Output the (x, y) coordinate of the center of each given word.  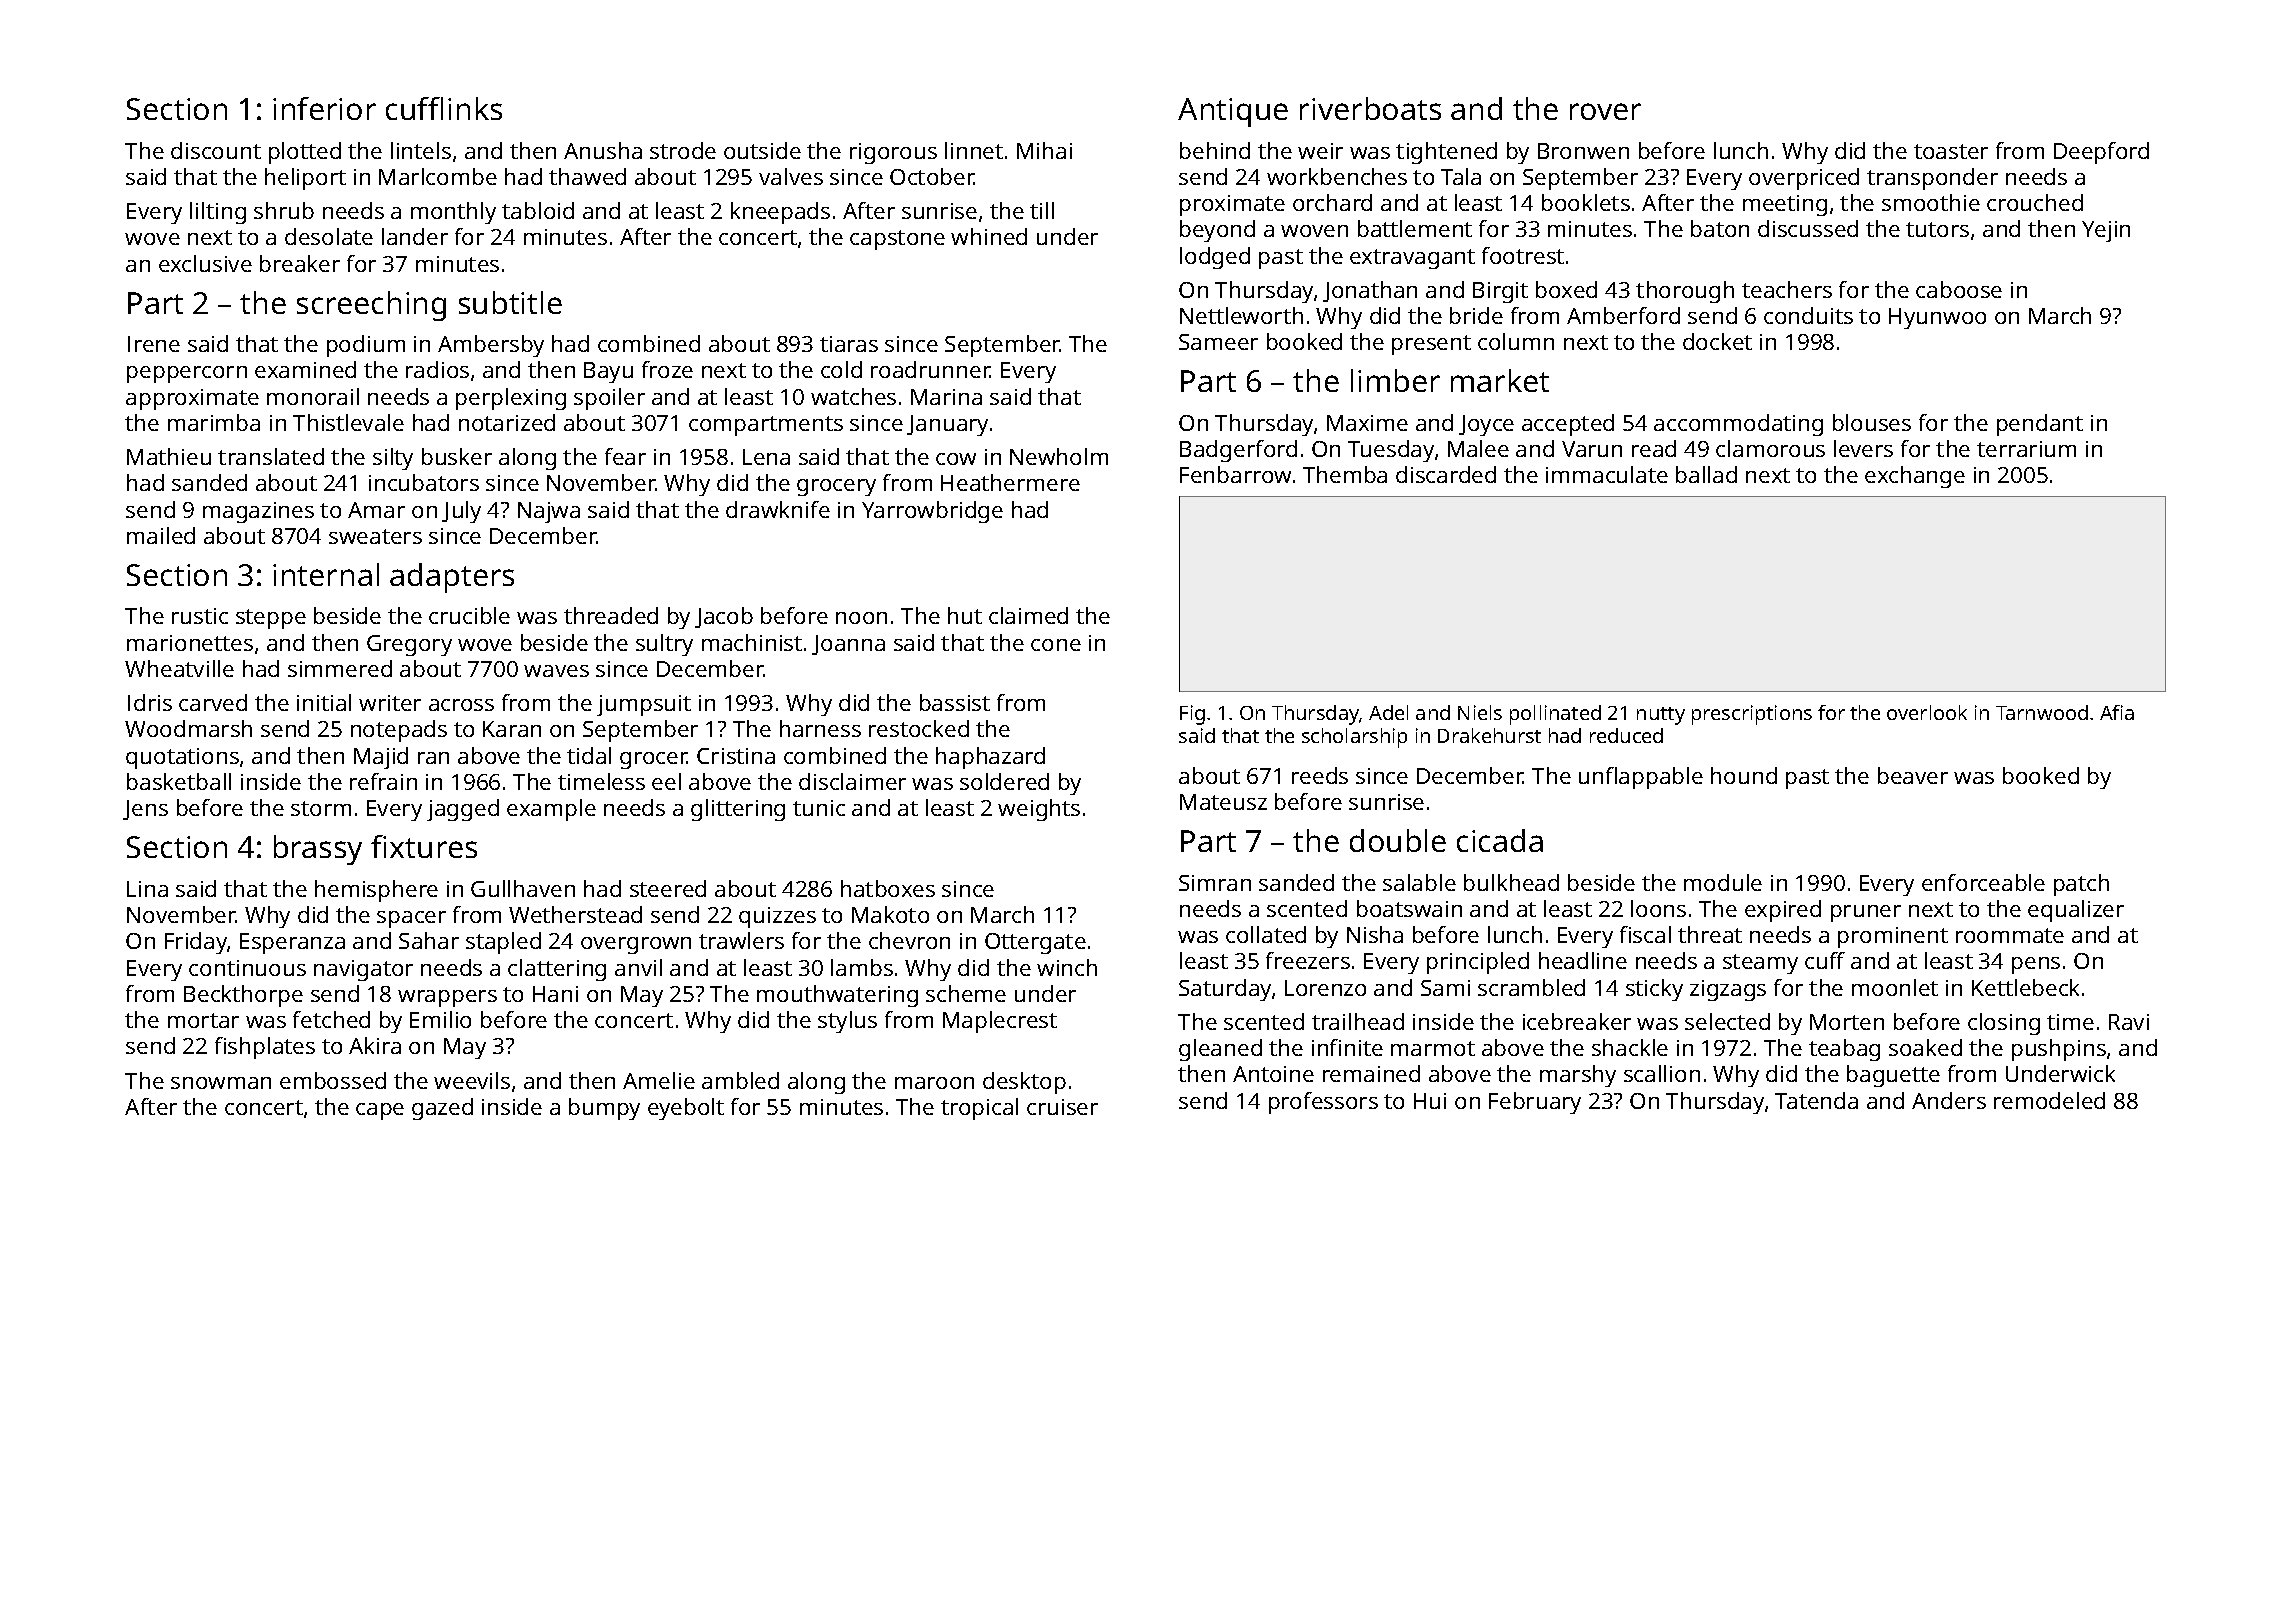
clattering (557, 970)
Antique (1233, 112)
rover (1605, 111)
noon (861, 618)
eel (666, 781)
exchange (1915, 477)
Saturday (1225, 990)
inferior (324, 108)
